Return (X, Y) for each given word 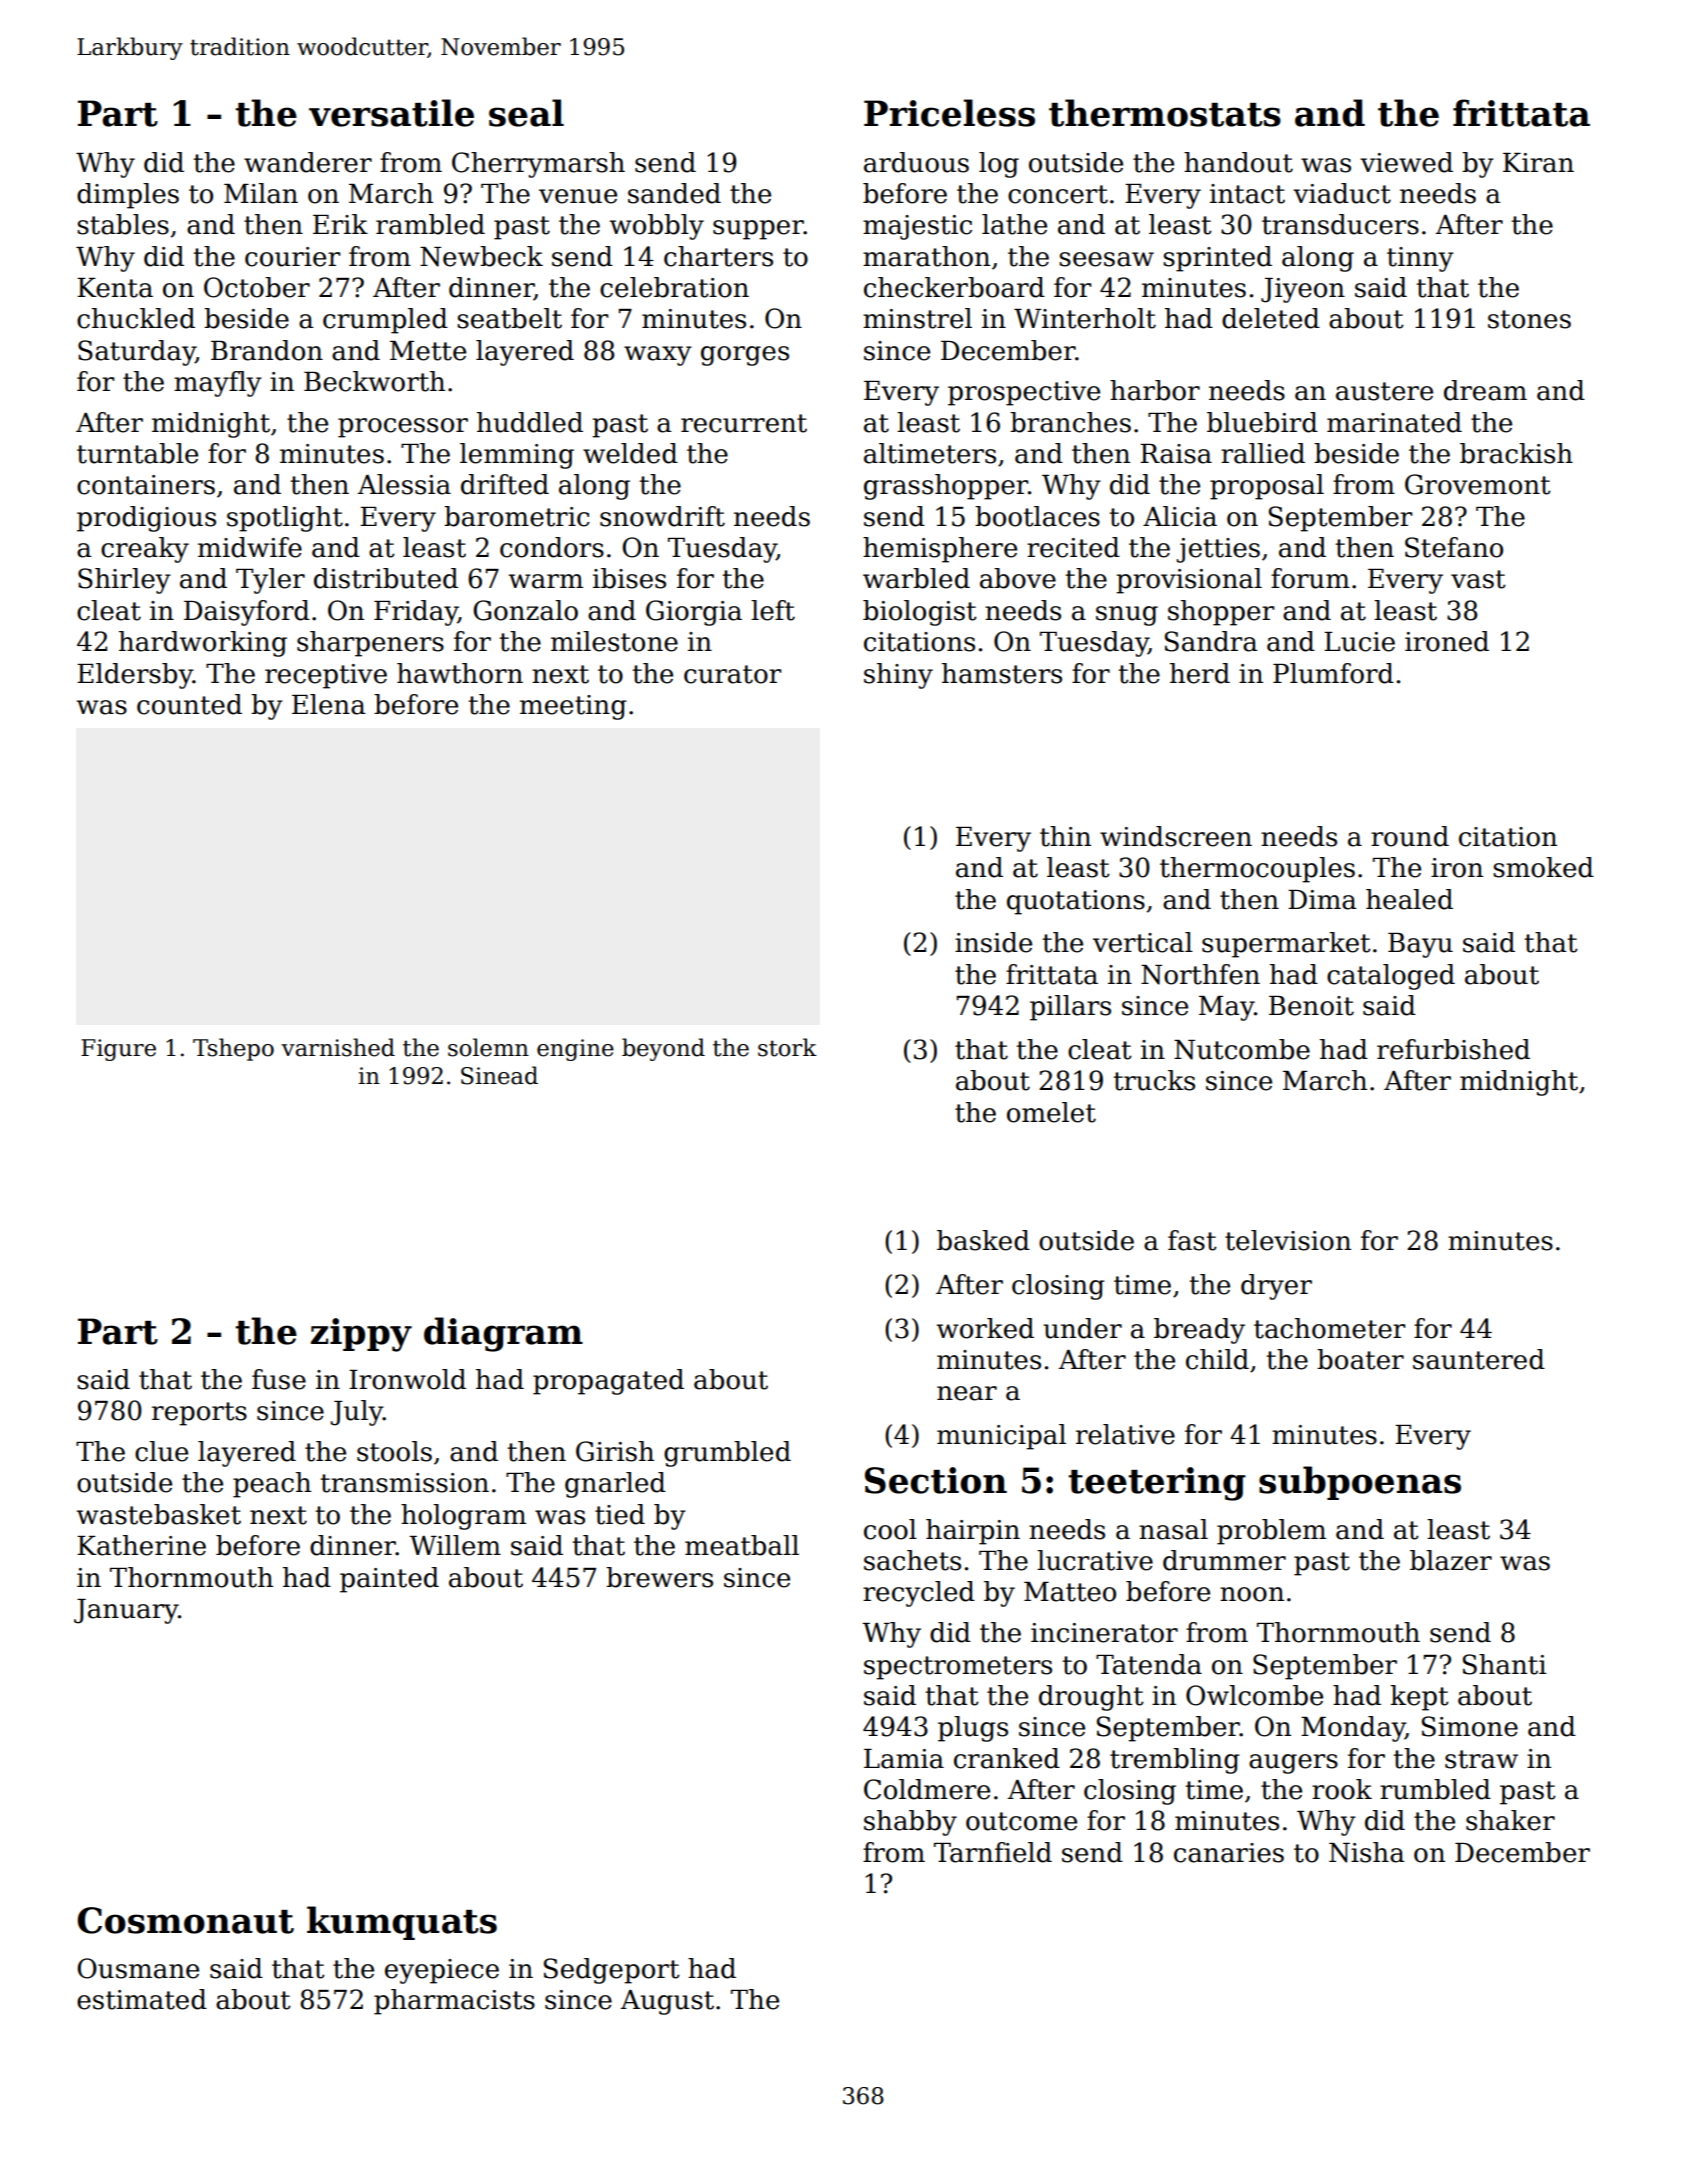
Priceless (949, 113)
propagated (608, 1382)
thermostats (1165, 113)
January (126, 1611)
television (1288, 1240)
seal (526, 113)
